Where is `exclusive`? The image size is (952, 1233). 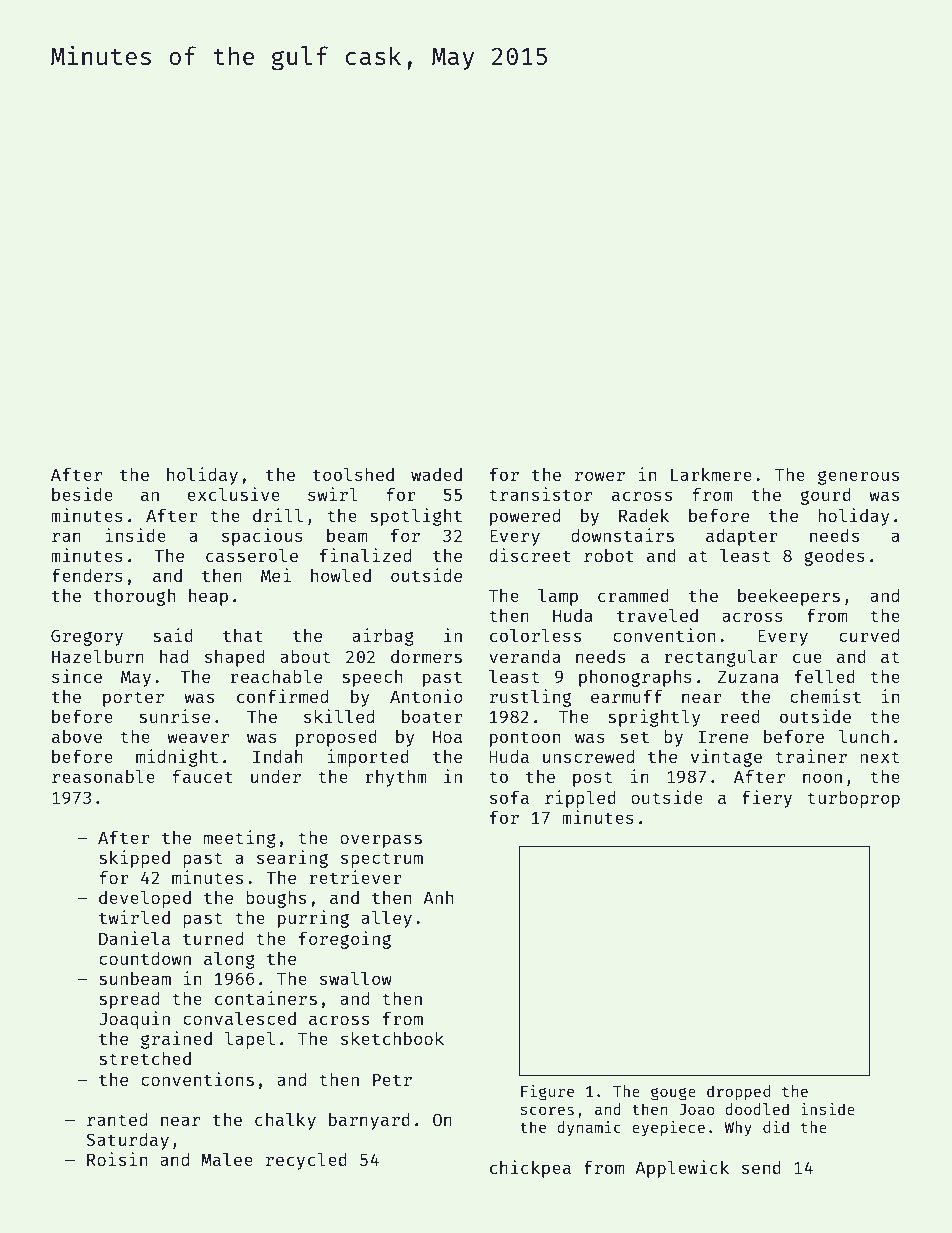
exclusive is located at coordinates (233, 494).
